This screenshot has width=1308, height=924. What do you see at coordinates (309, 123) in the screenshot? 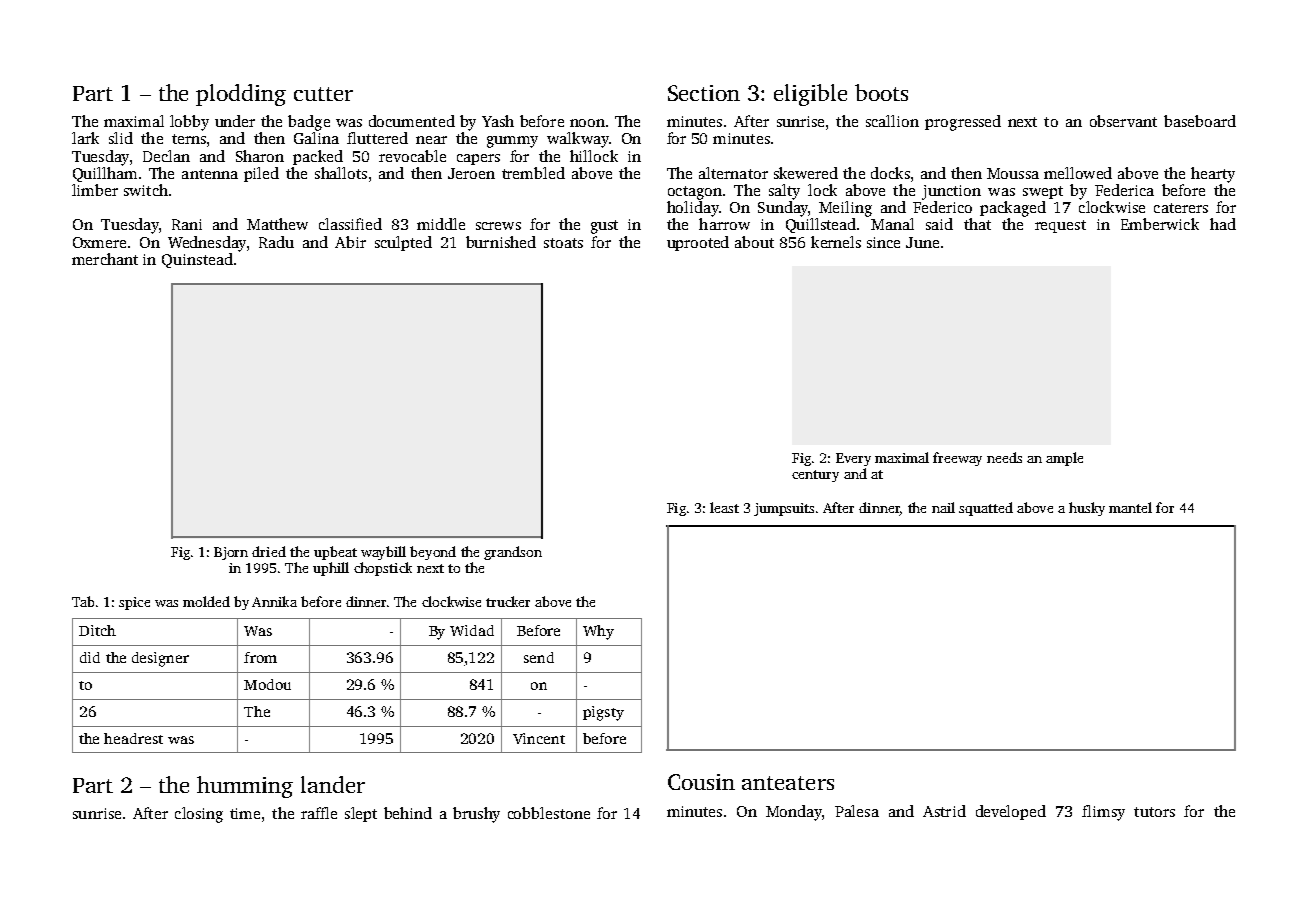
I see `badge` at bounding box center [309, 123].
